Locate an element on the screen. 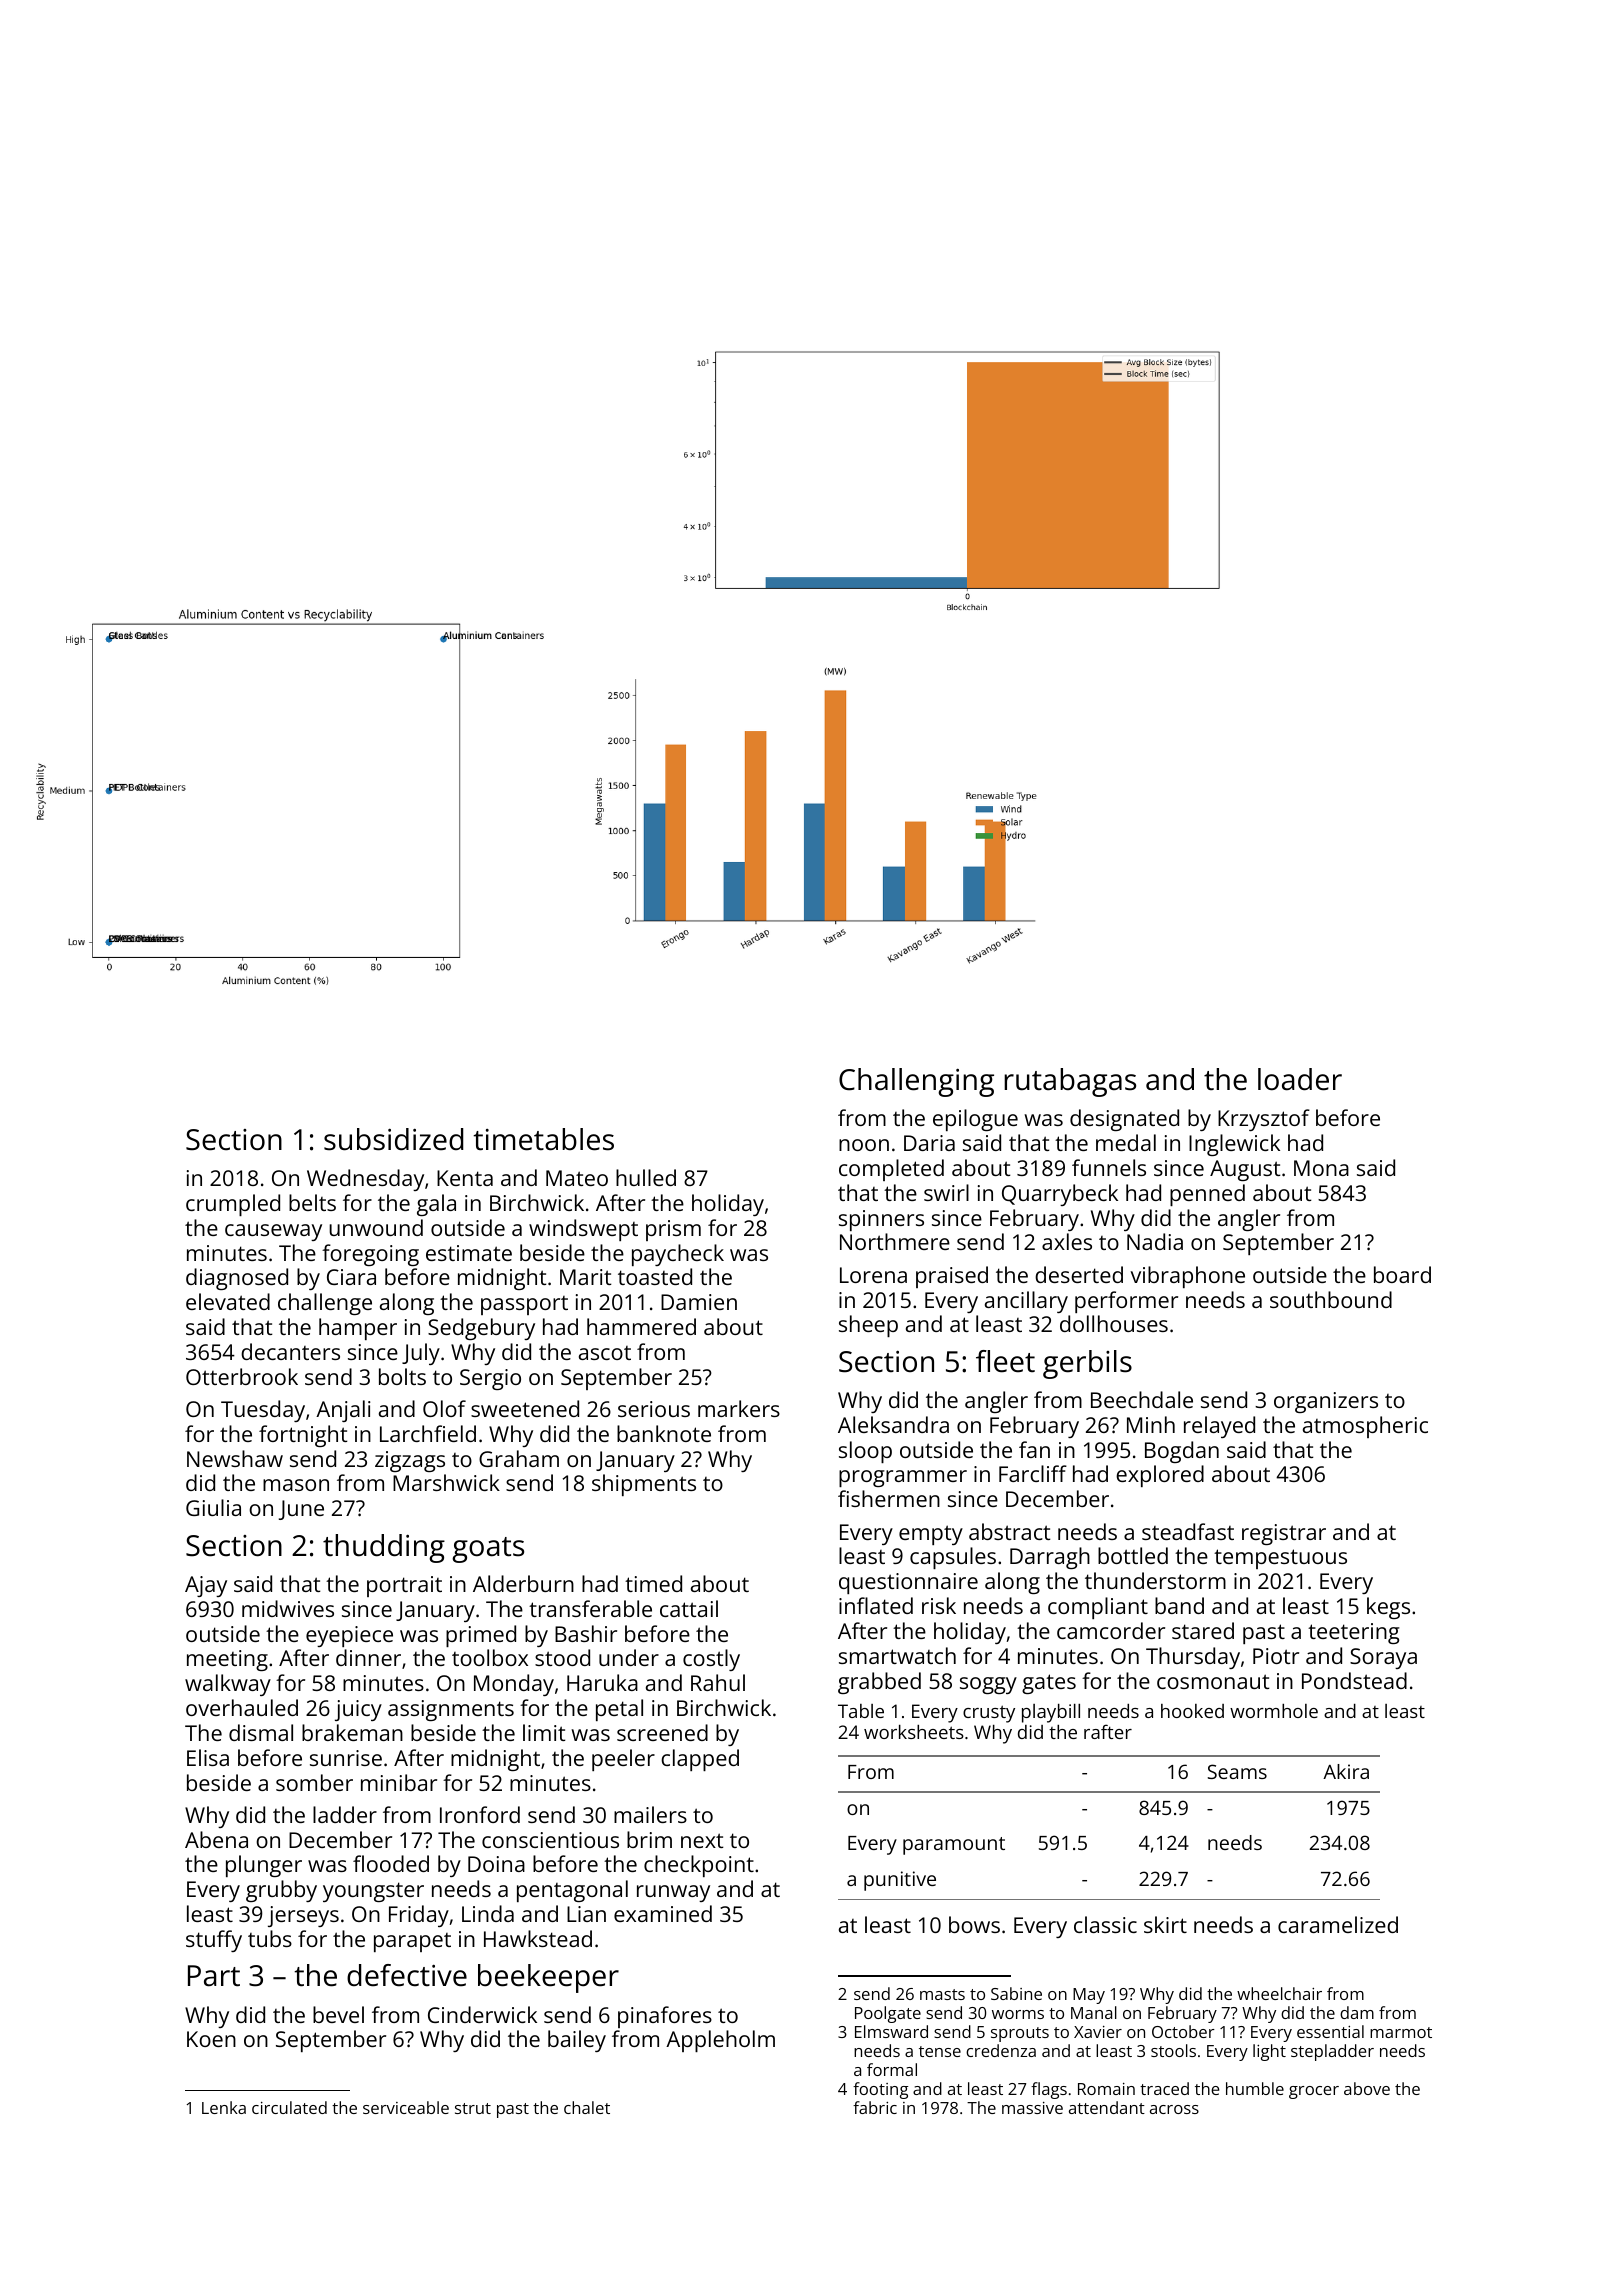 This screenshot has width=1620, height=2292. Koen is located at coordinates (211, 2039).
